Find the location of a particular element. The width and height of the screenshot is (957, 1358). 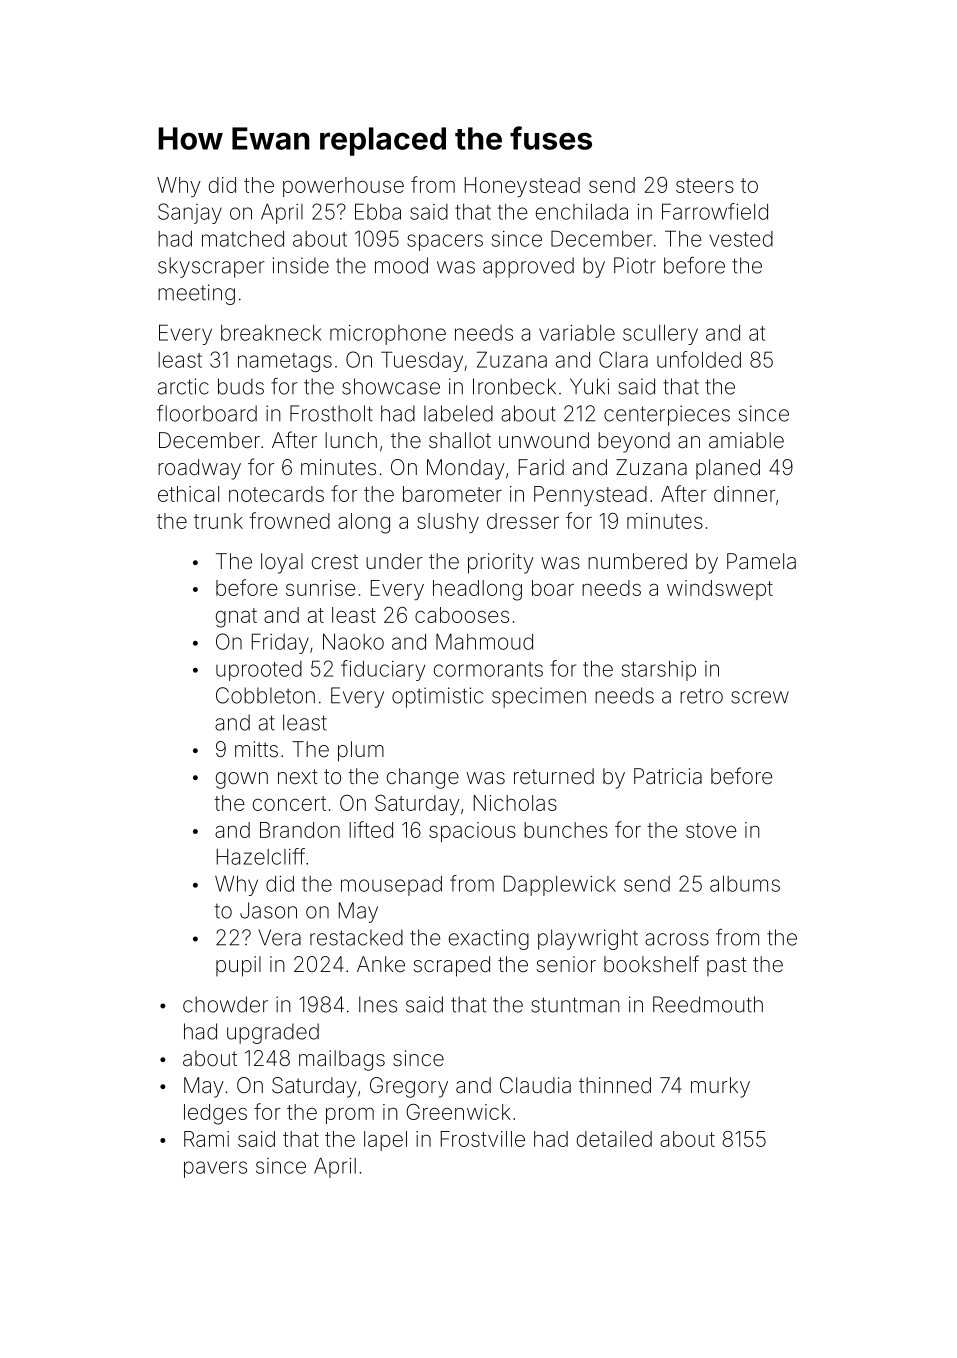

detailed is located at coordinates (614, 1139).
